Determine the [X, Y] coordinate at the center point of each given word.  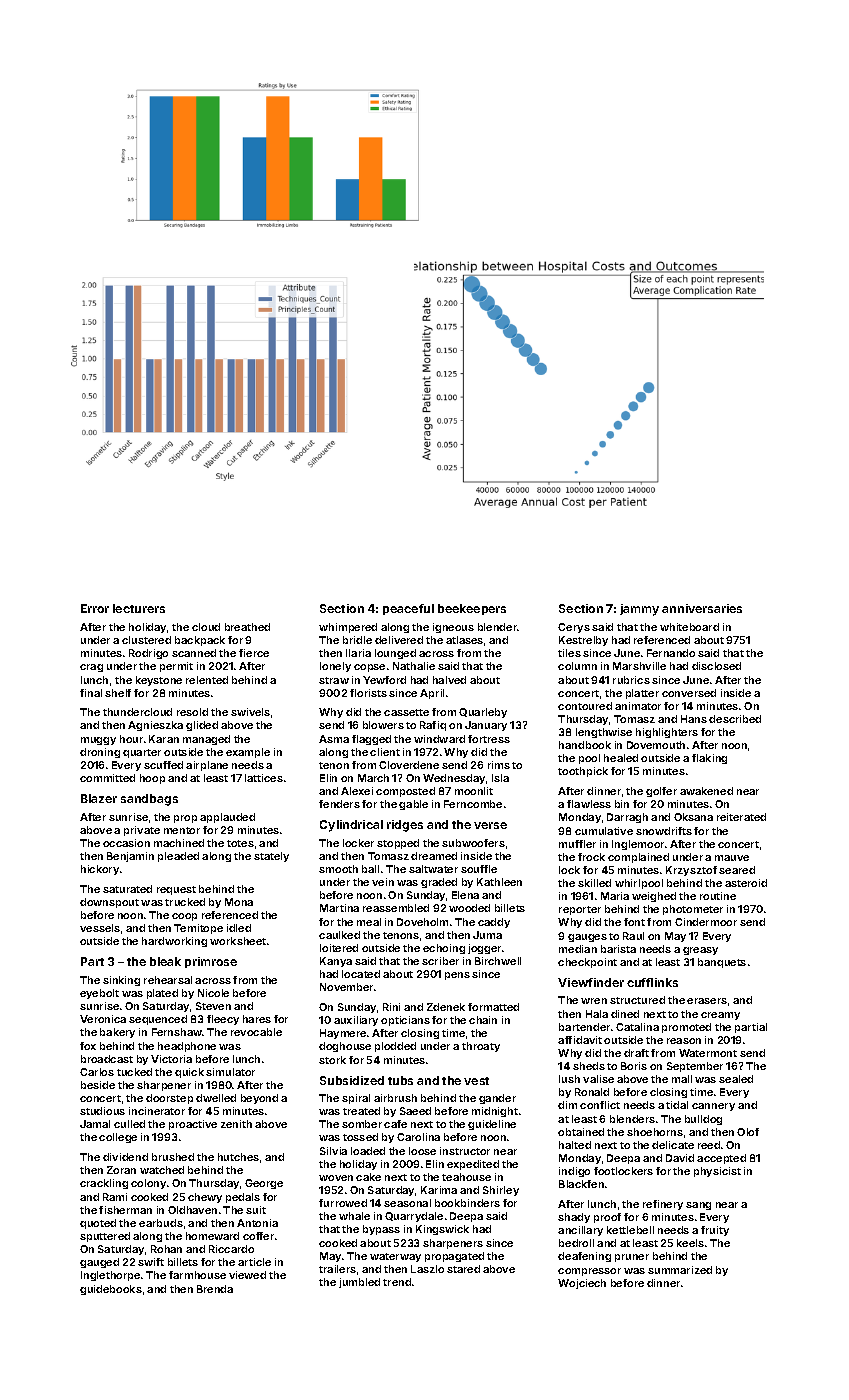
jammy [639, 610]
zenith [236, 1124]
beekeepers [472, 609]
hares [257, 1019]
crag [91, 668]
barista [618, 949]
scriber [440, 961]
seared [737, 870]
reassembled [396, 908]
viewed [247, 1275]
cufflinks [652, 982]
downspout [109, 903]
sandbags [149, 800]
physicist [717, 1172]
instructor [465, 1151]
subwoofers [473, 843]
